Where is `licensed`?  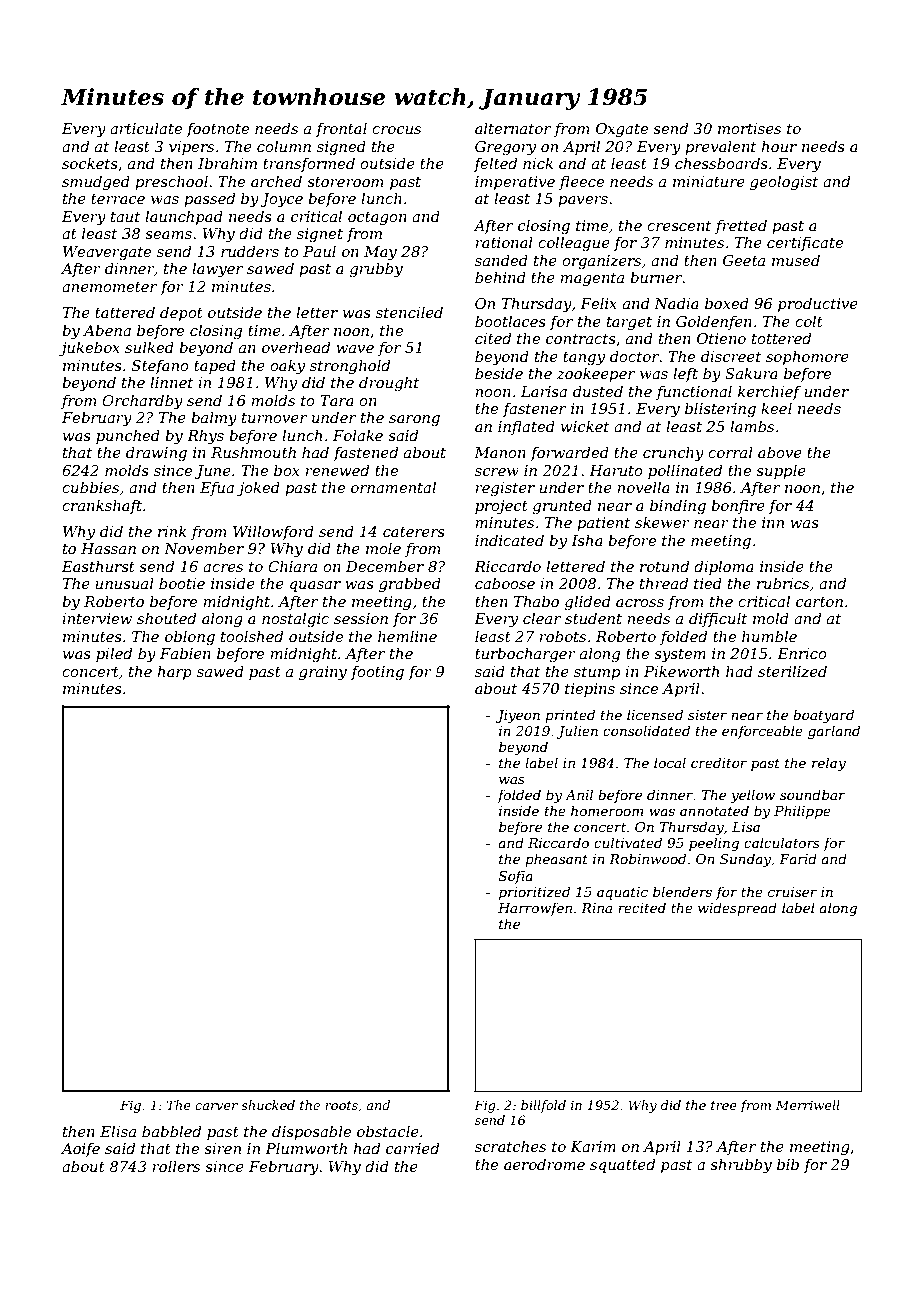 licensed is located at coordinates (655, 714).
